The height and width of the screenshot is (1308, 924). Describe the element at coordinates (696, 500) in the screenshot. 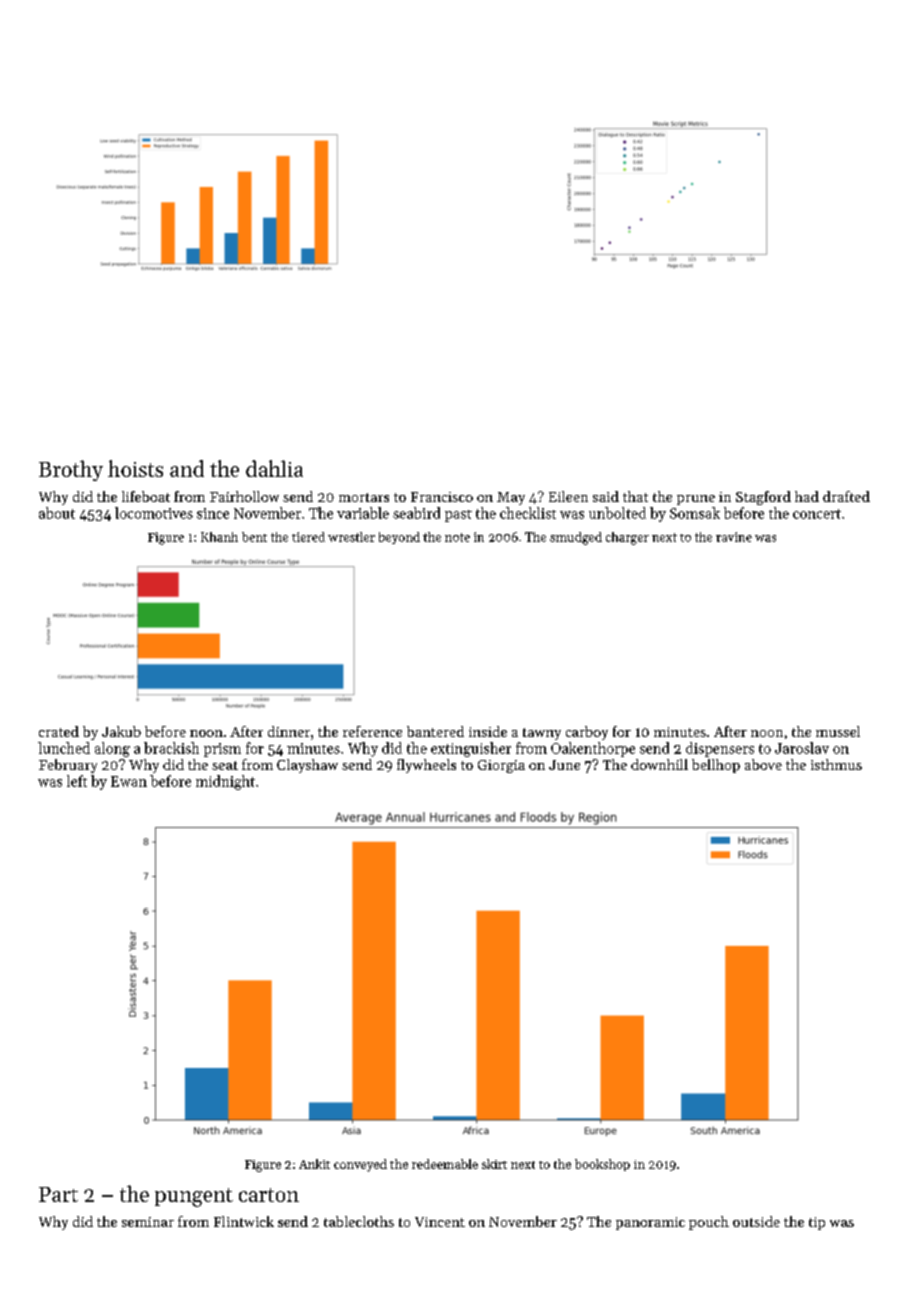

I see `prune` at that location.
